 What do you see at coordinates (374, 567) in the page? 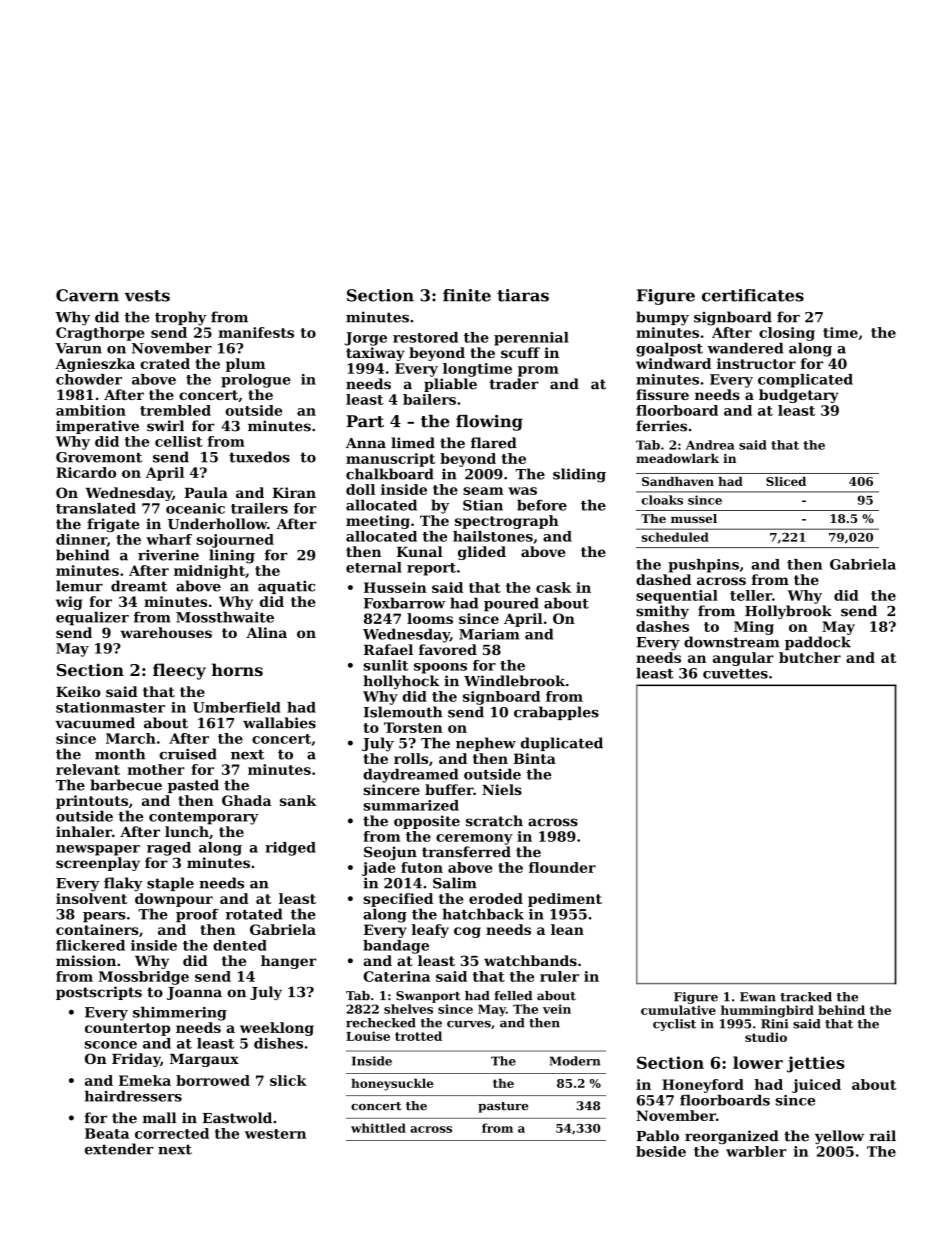
I see `eternal` at bounding box center [374, 567].
